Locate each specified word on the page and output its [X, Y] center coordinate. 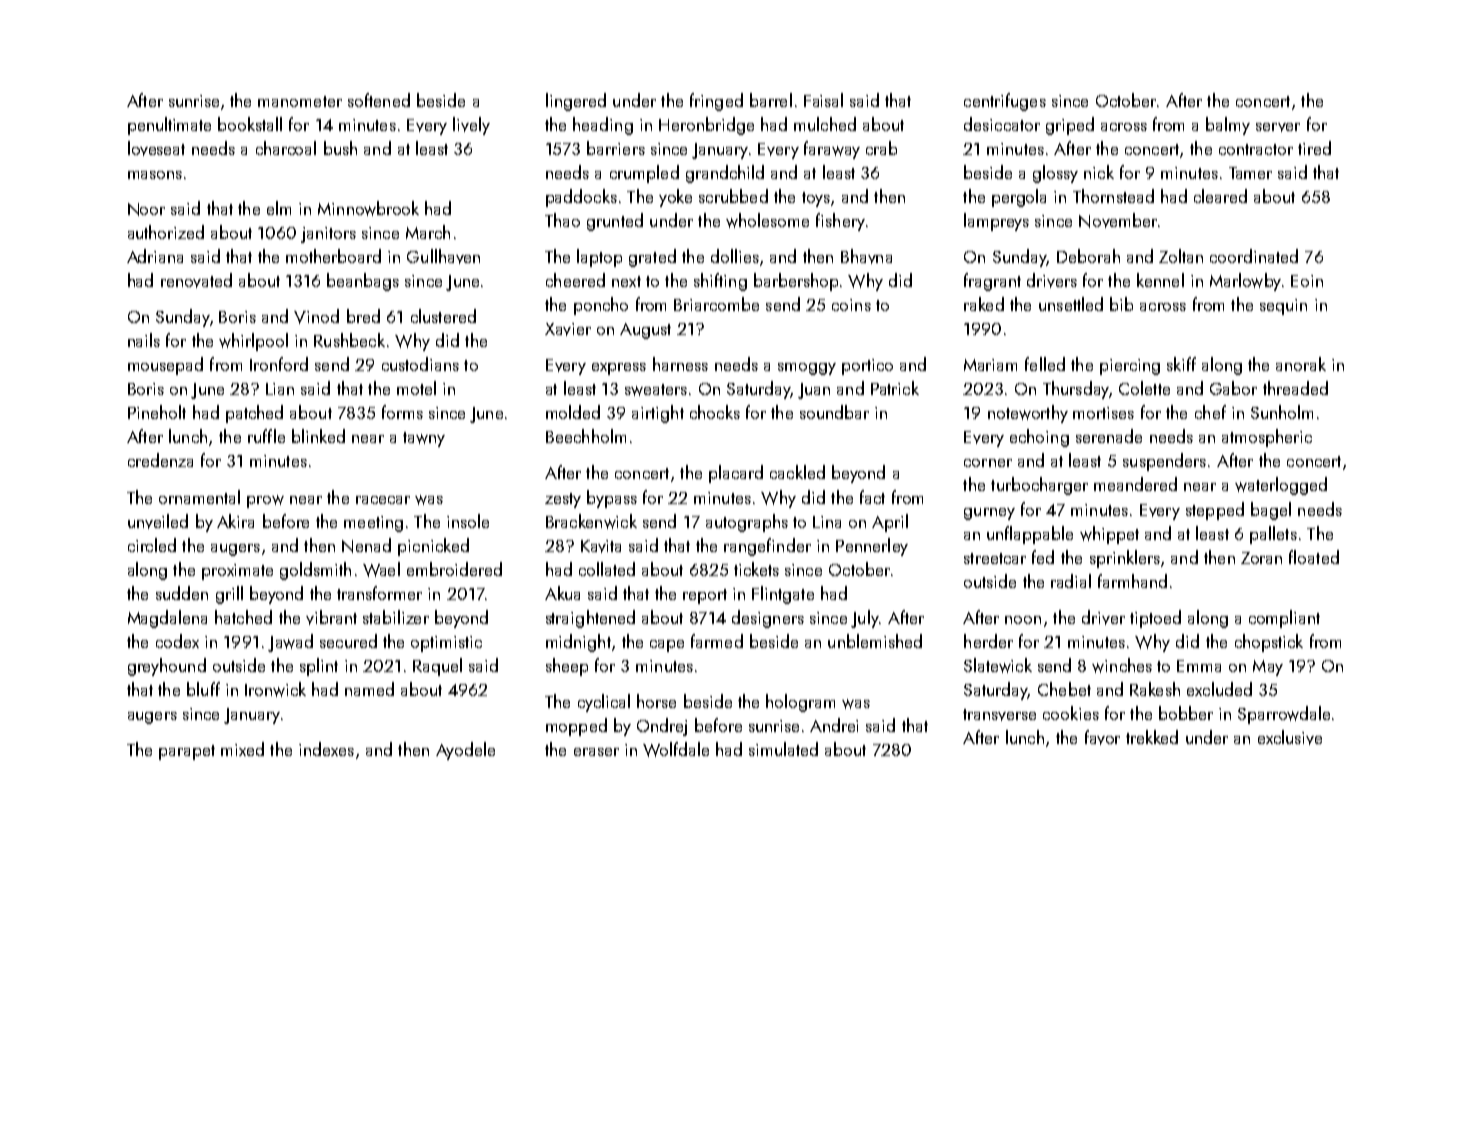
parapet [187, 752]
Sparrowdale [1284, 715]
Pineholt [157, 412]
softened [379, 100]
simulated [783, 749]
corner [988, 463]
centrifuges [1005, 102]
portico [867, 367]
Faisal [823, 100]
